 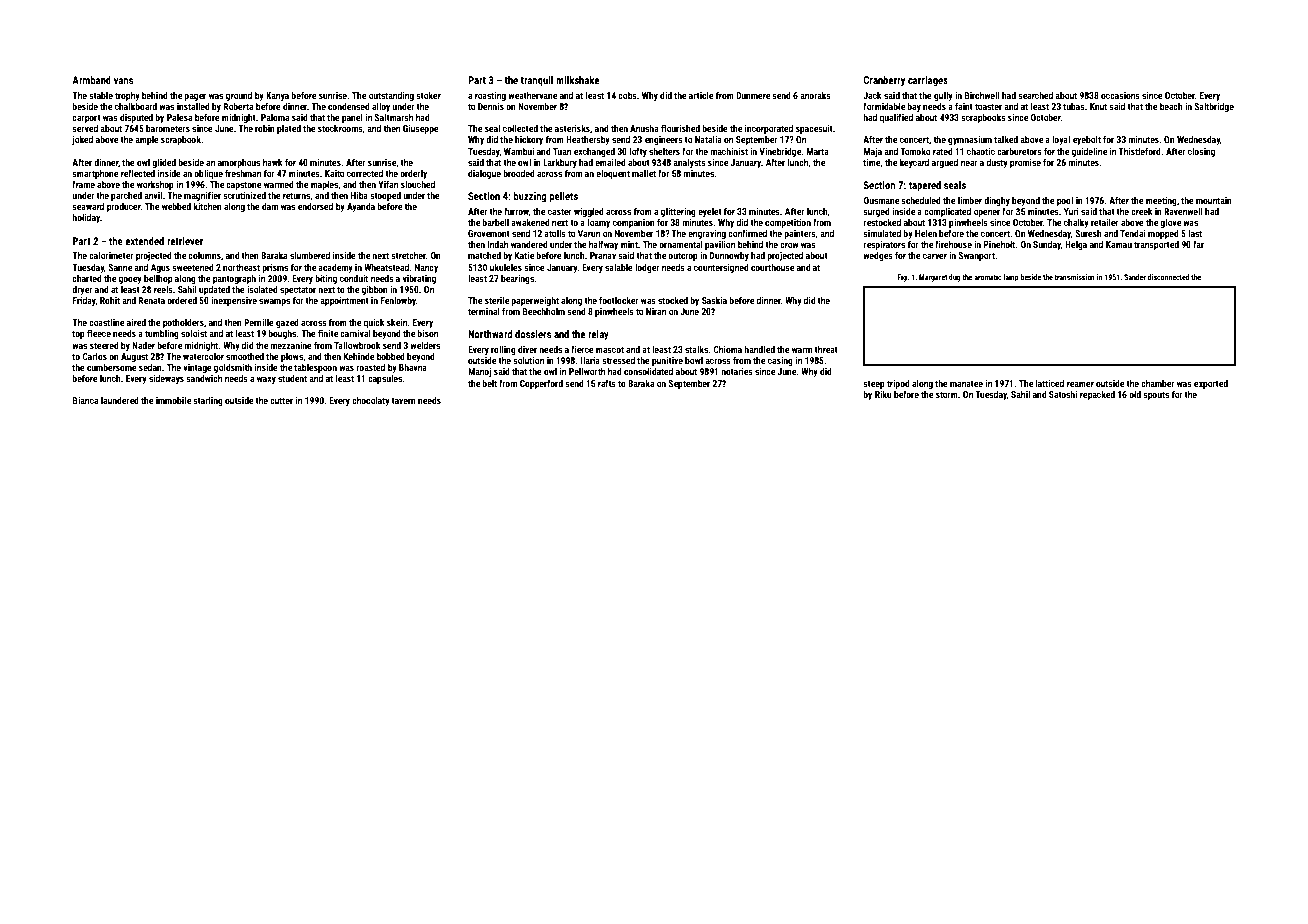 I want to click on Varun, so click(x=589, y=233).
